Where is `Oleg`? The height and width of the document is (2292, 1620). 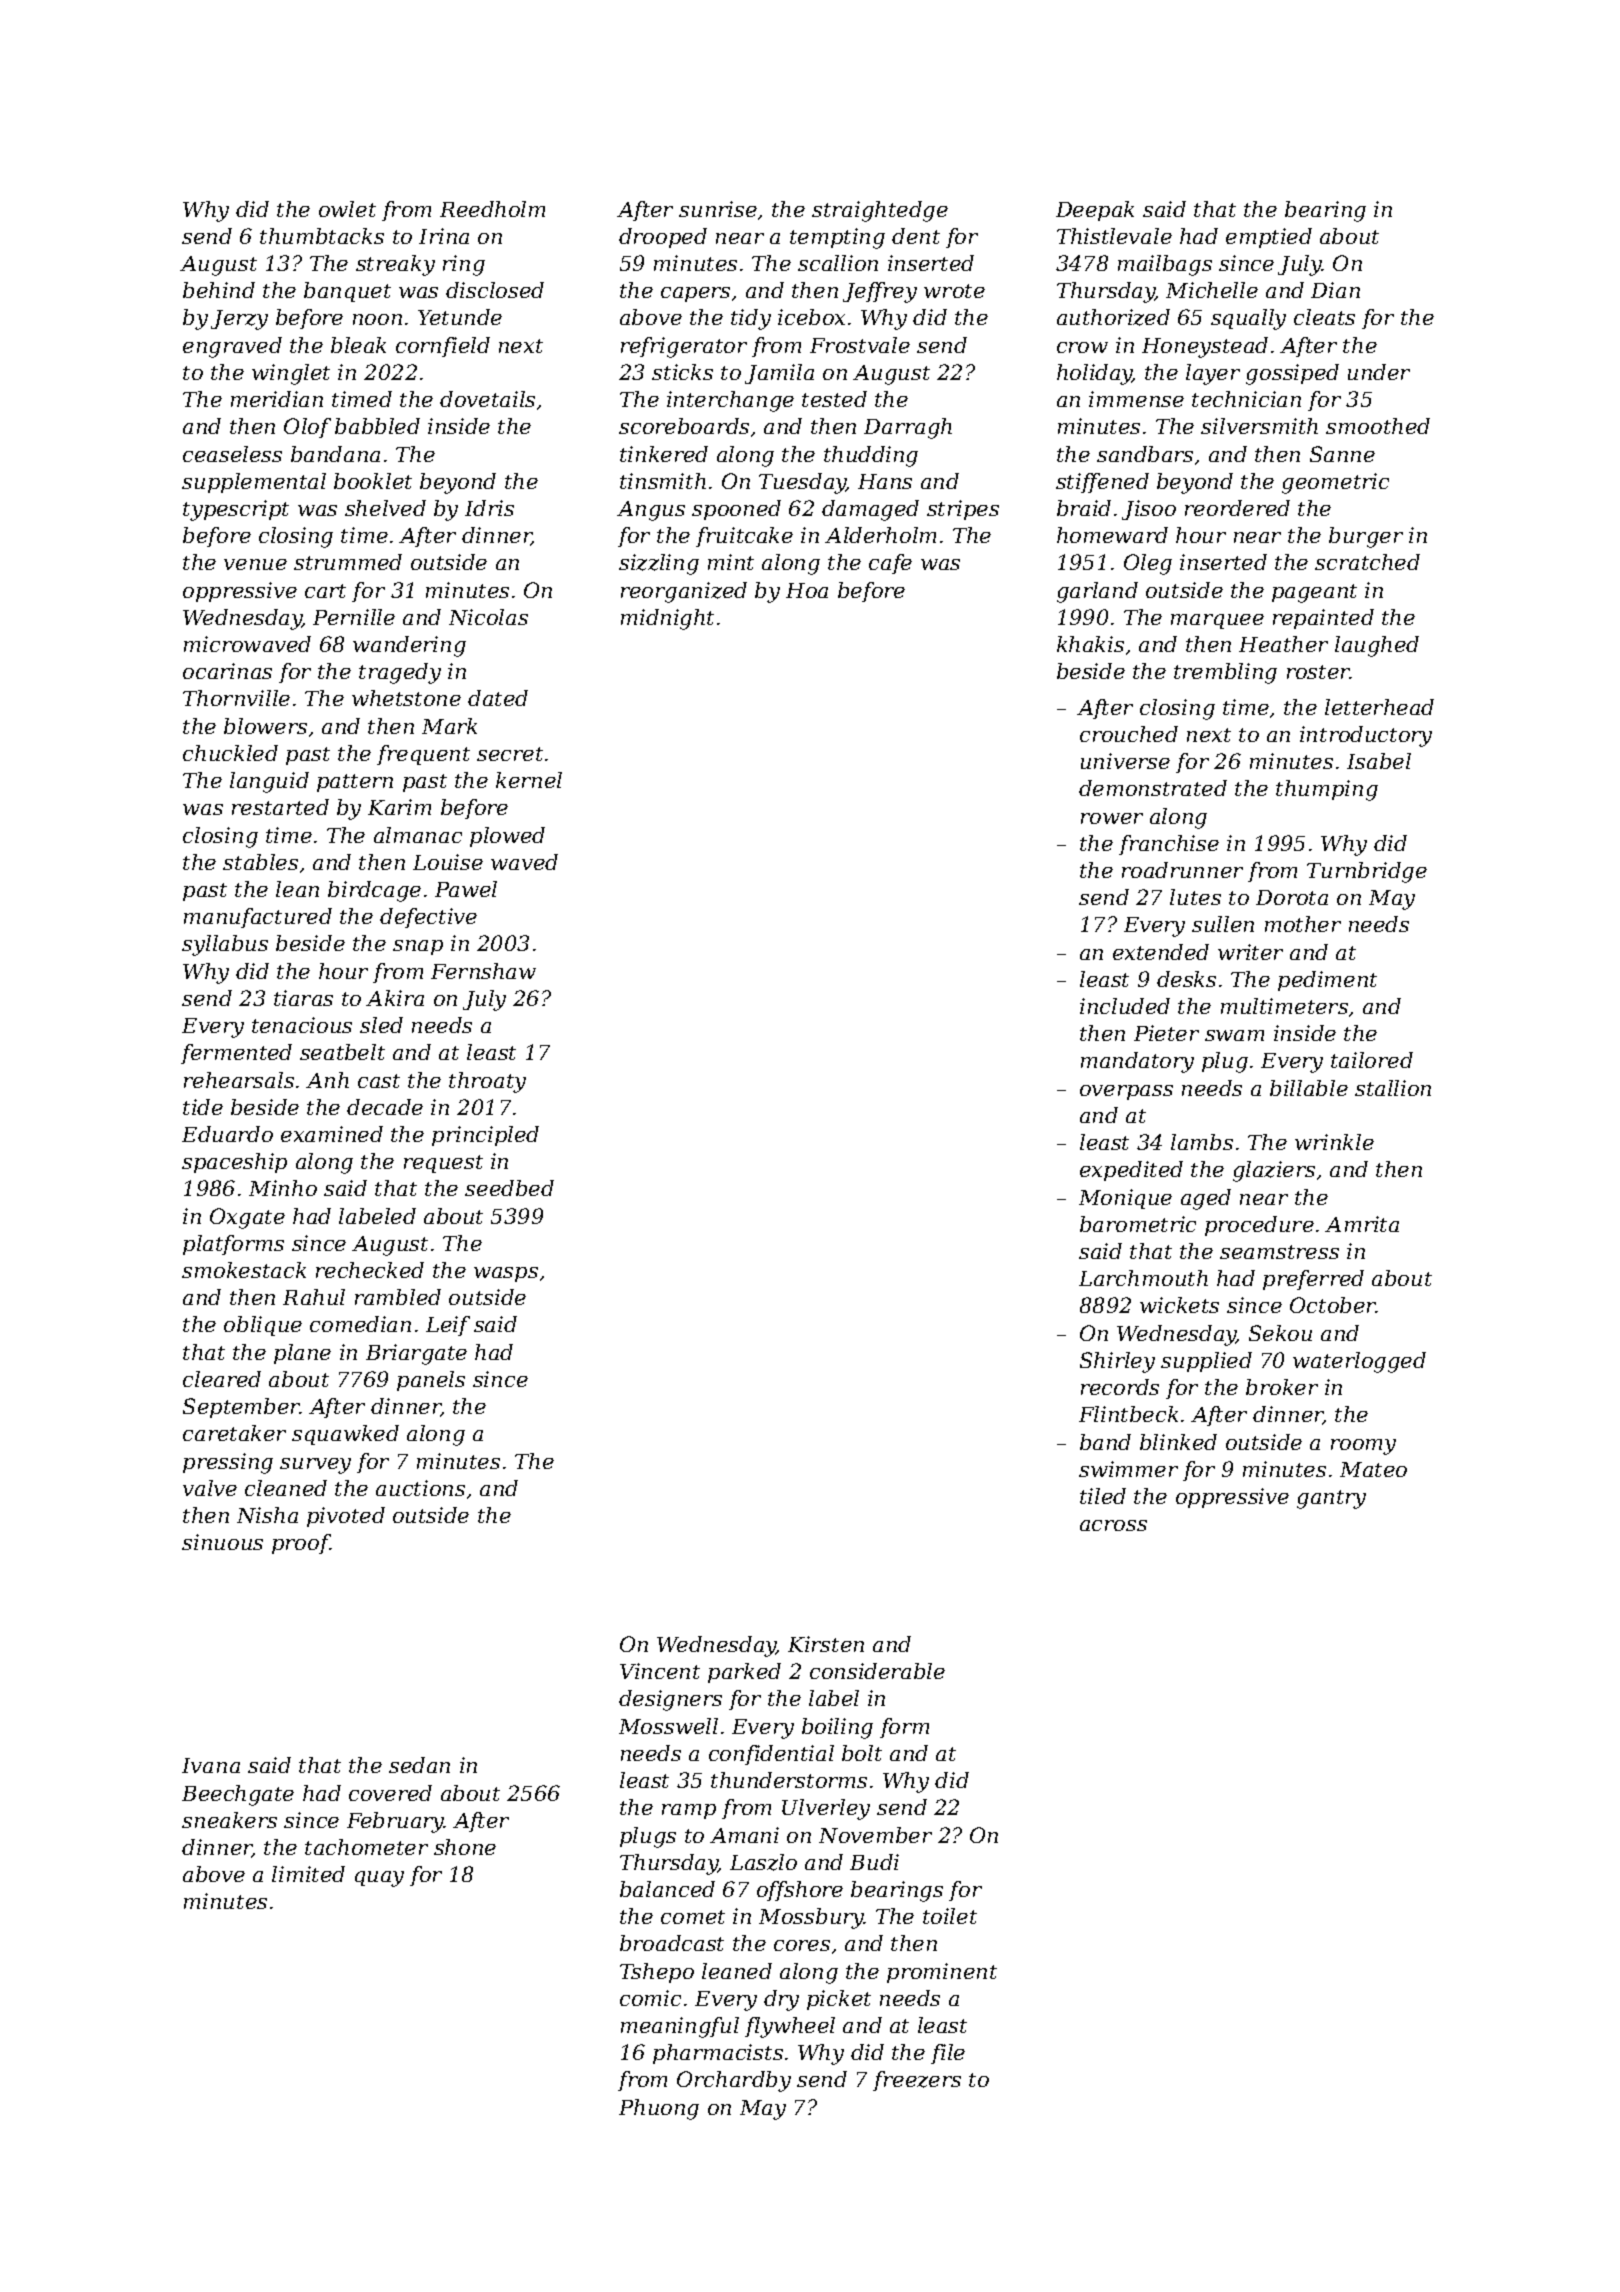 Oleg is located at coordinates (1148, 564).
